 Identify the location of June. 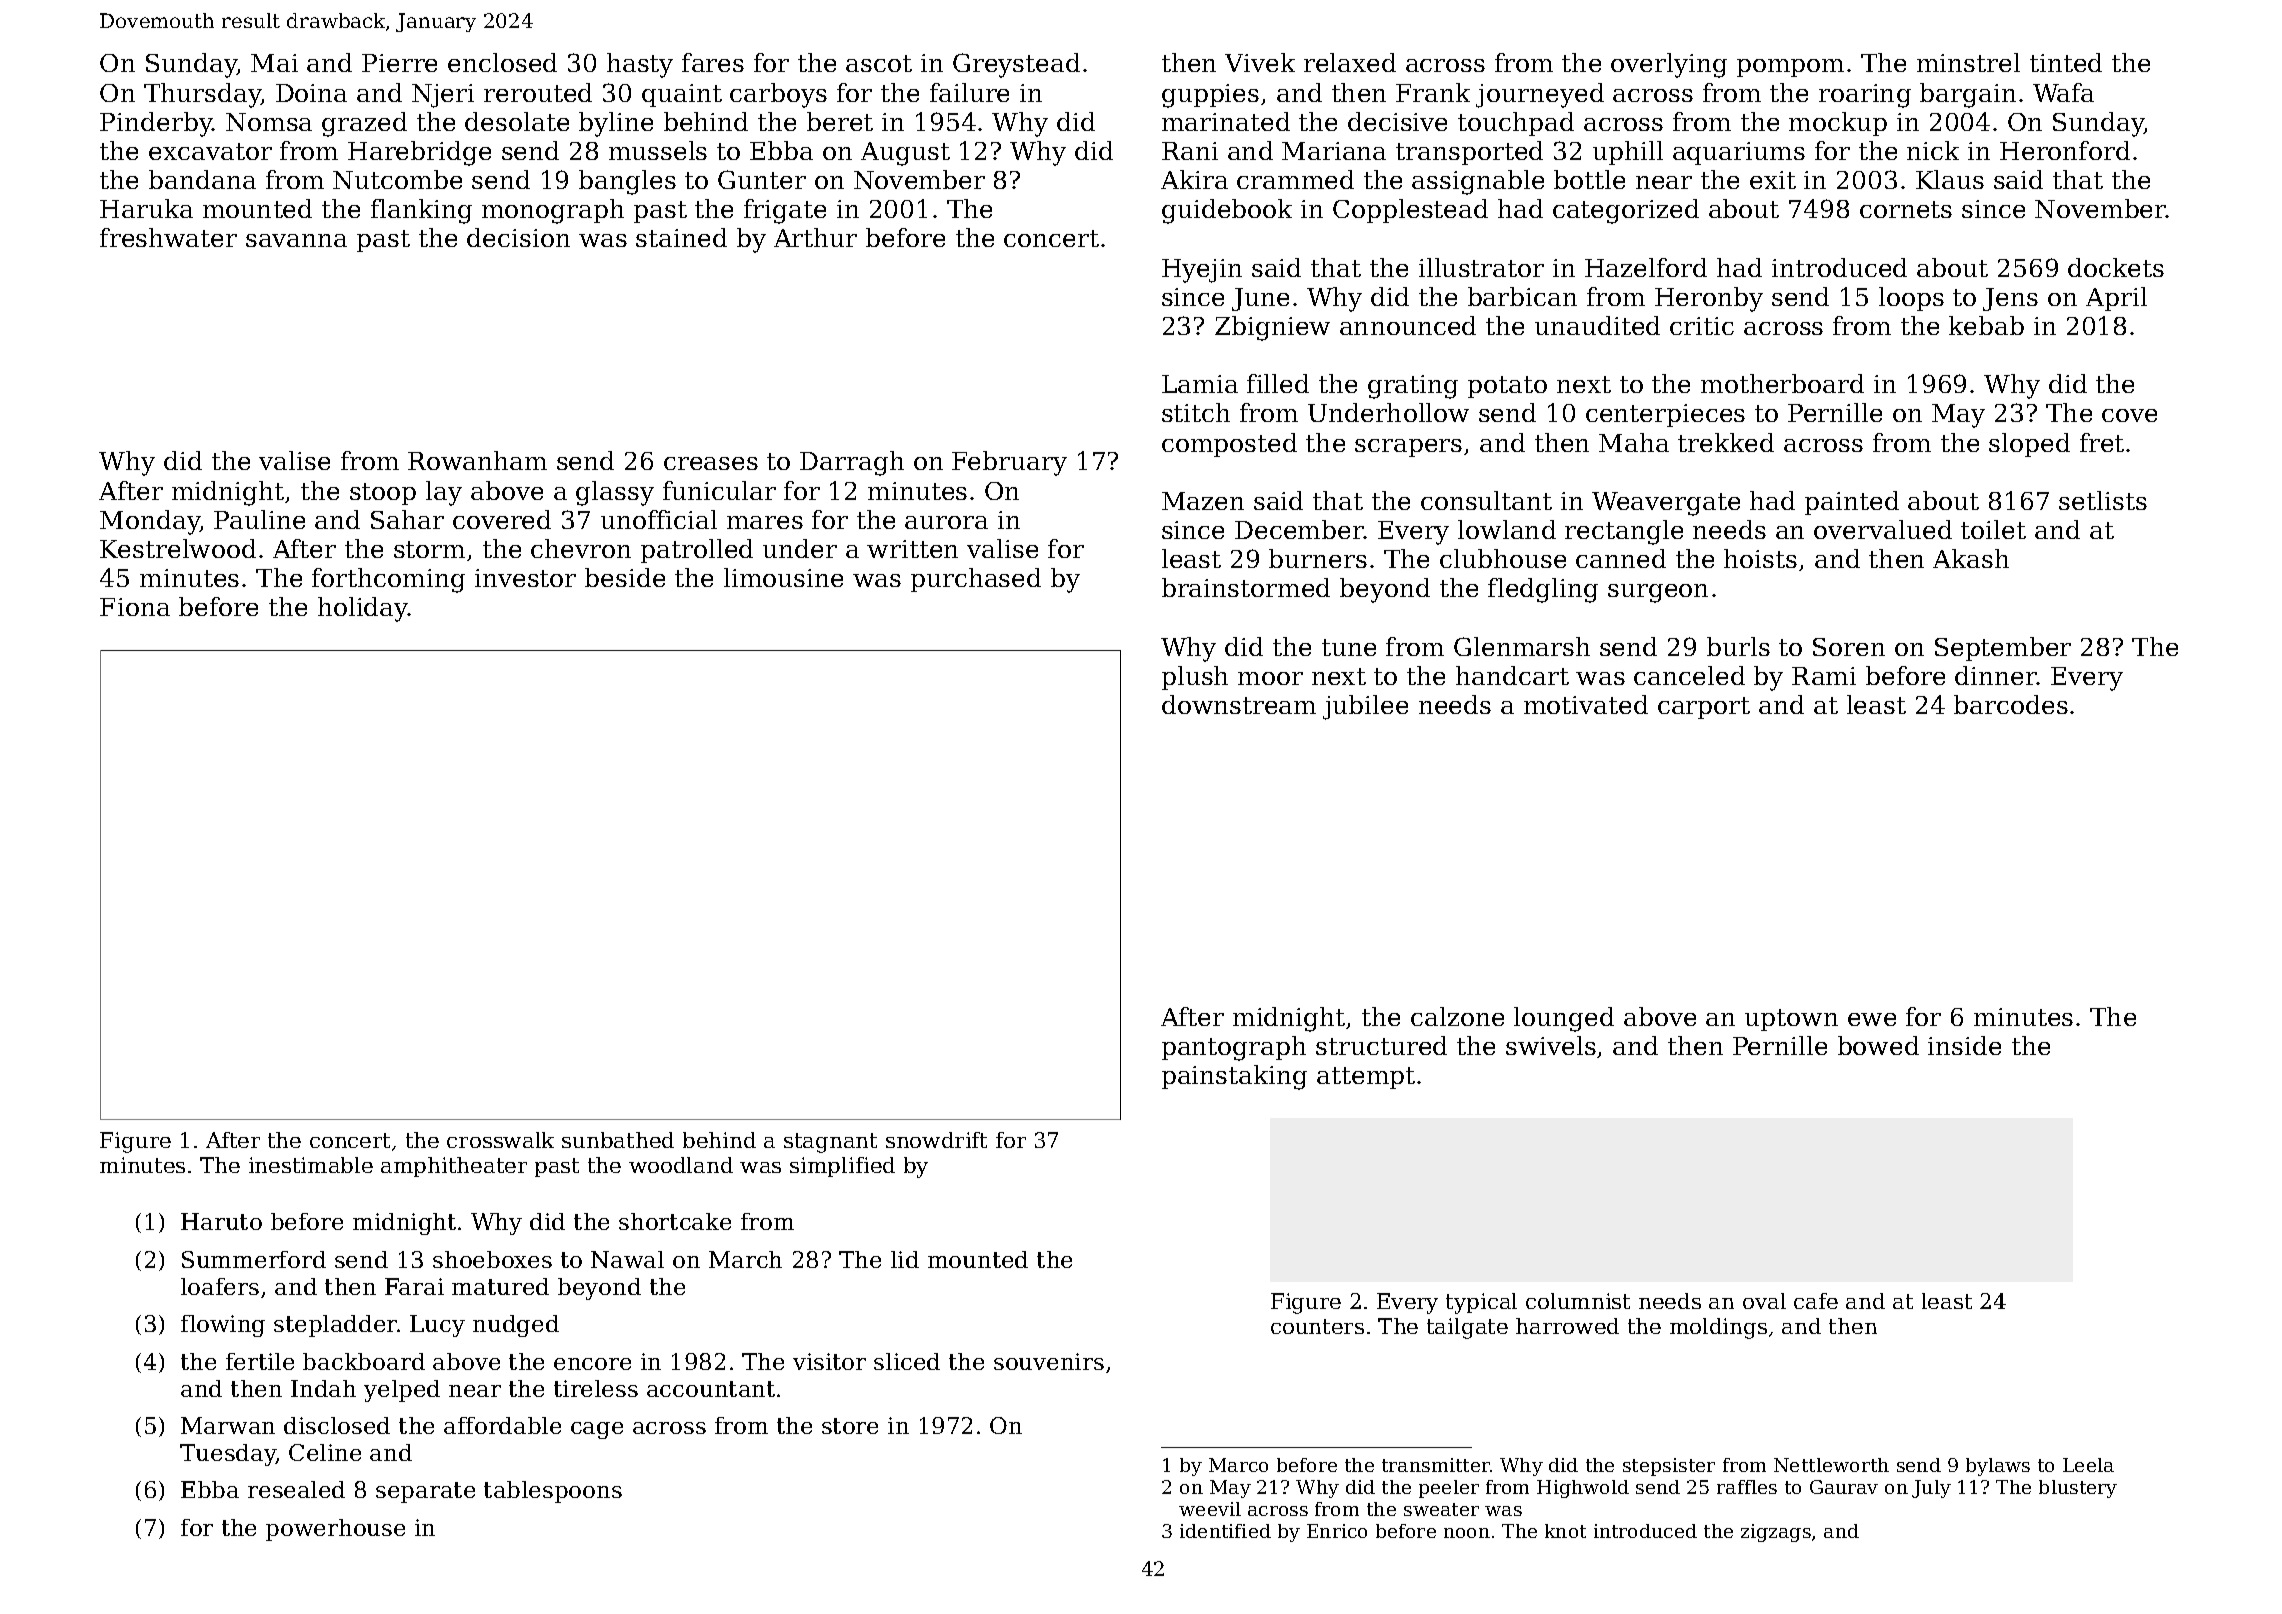
(1260, 299).
